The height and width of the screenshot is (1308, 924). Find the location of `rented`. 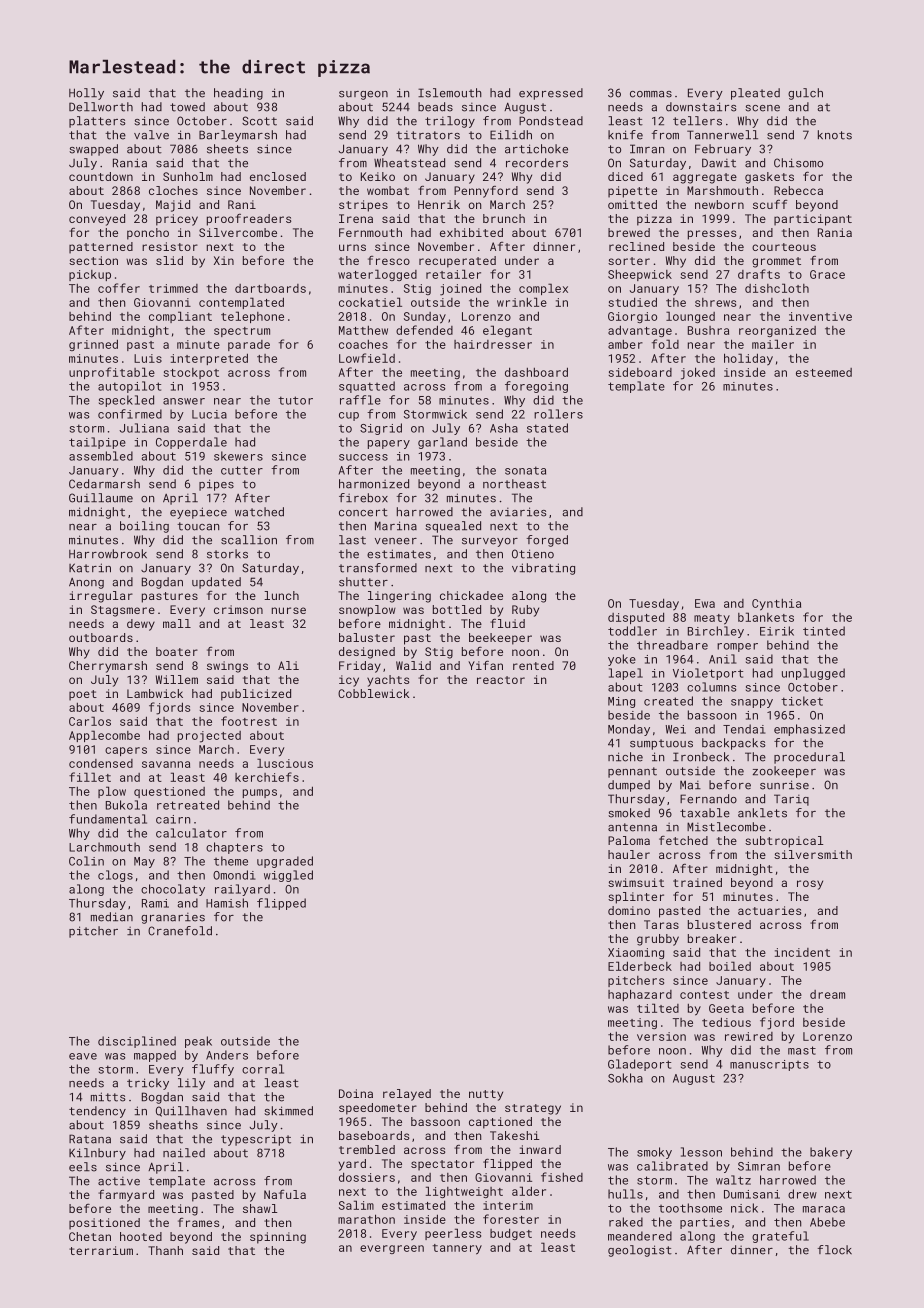

rented is located at coordinates (533, 665).
